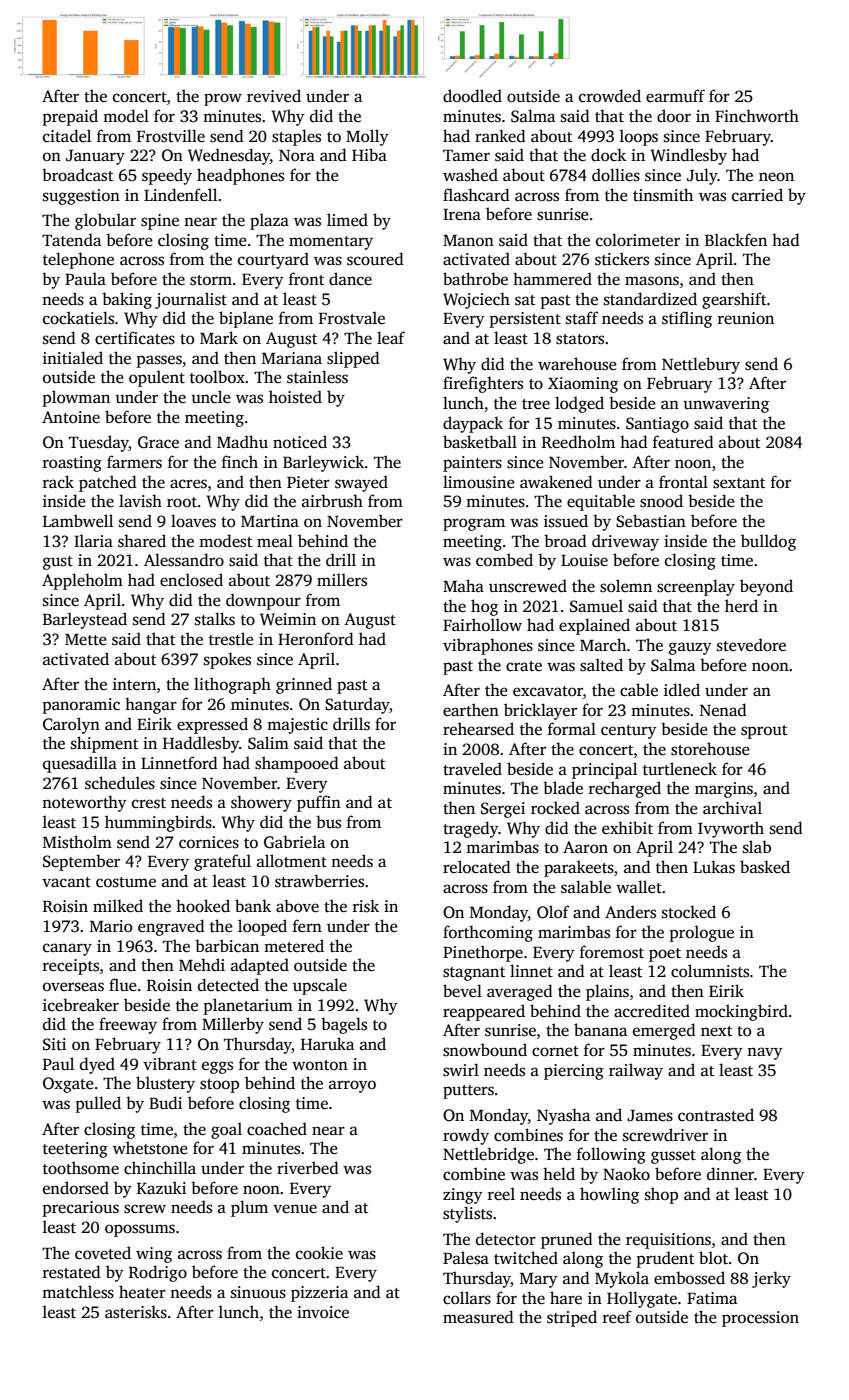 The image size is (849, 1400). I want to click on cockatiels, so click(78, 318).
